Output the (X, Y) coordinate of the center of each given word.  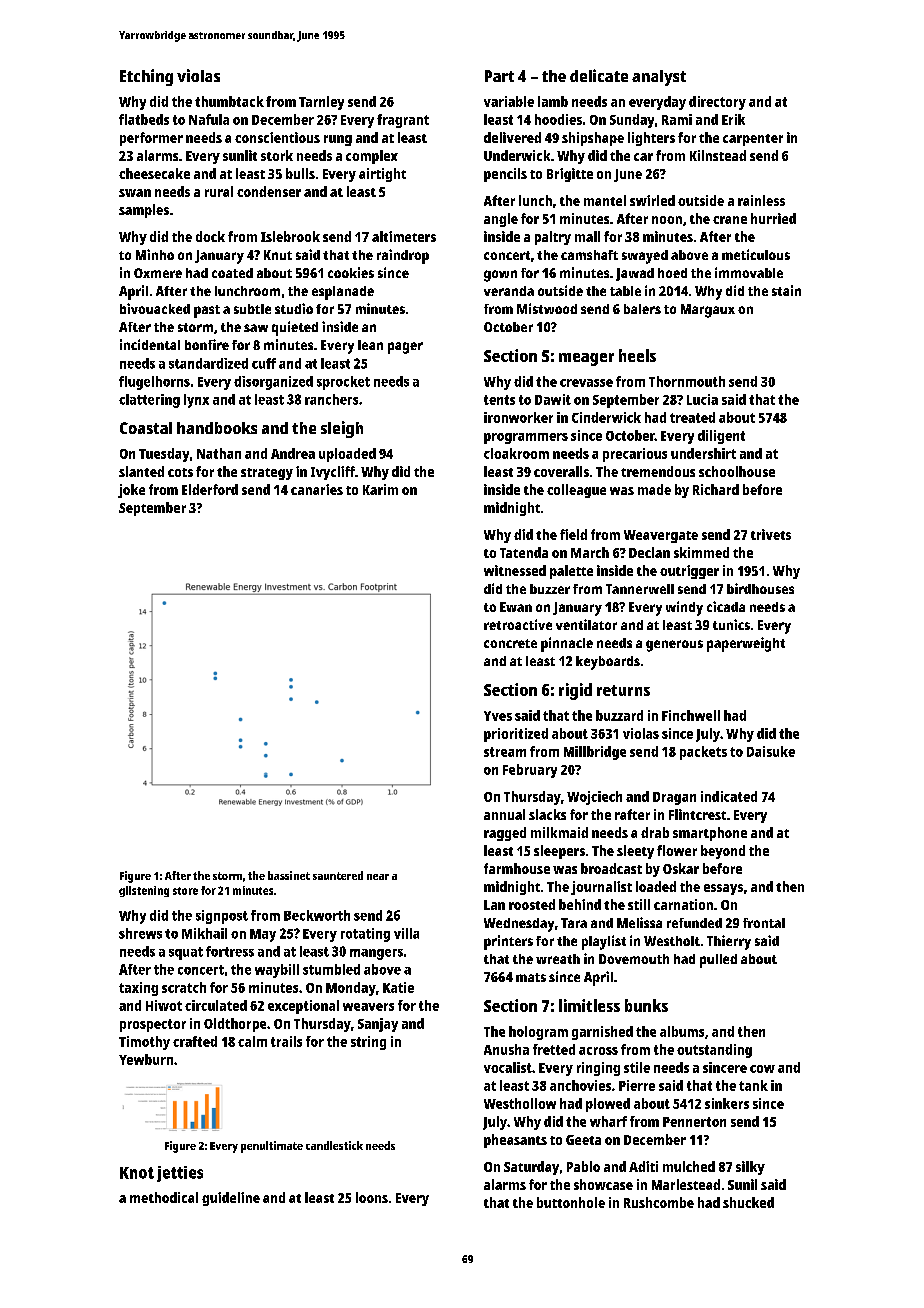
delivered (512, 137)
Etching (146, 77)
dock (210, 236)
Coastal (146, 428)
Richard (716, 489)
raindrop (403, 256)
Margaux (708, 311)
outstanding (714, 1051)
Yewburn (146, 1059)
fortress (230, 951)
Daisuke (771, 751)
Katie (398, 987)
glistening (144, 891)
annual (504, 814)
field (573, 534)
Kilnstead (718, 155)
